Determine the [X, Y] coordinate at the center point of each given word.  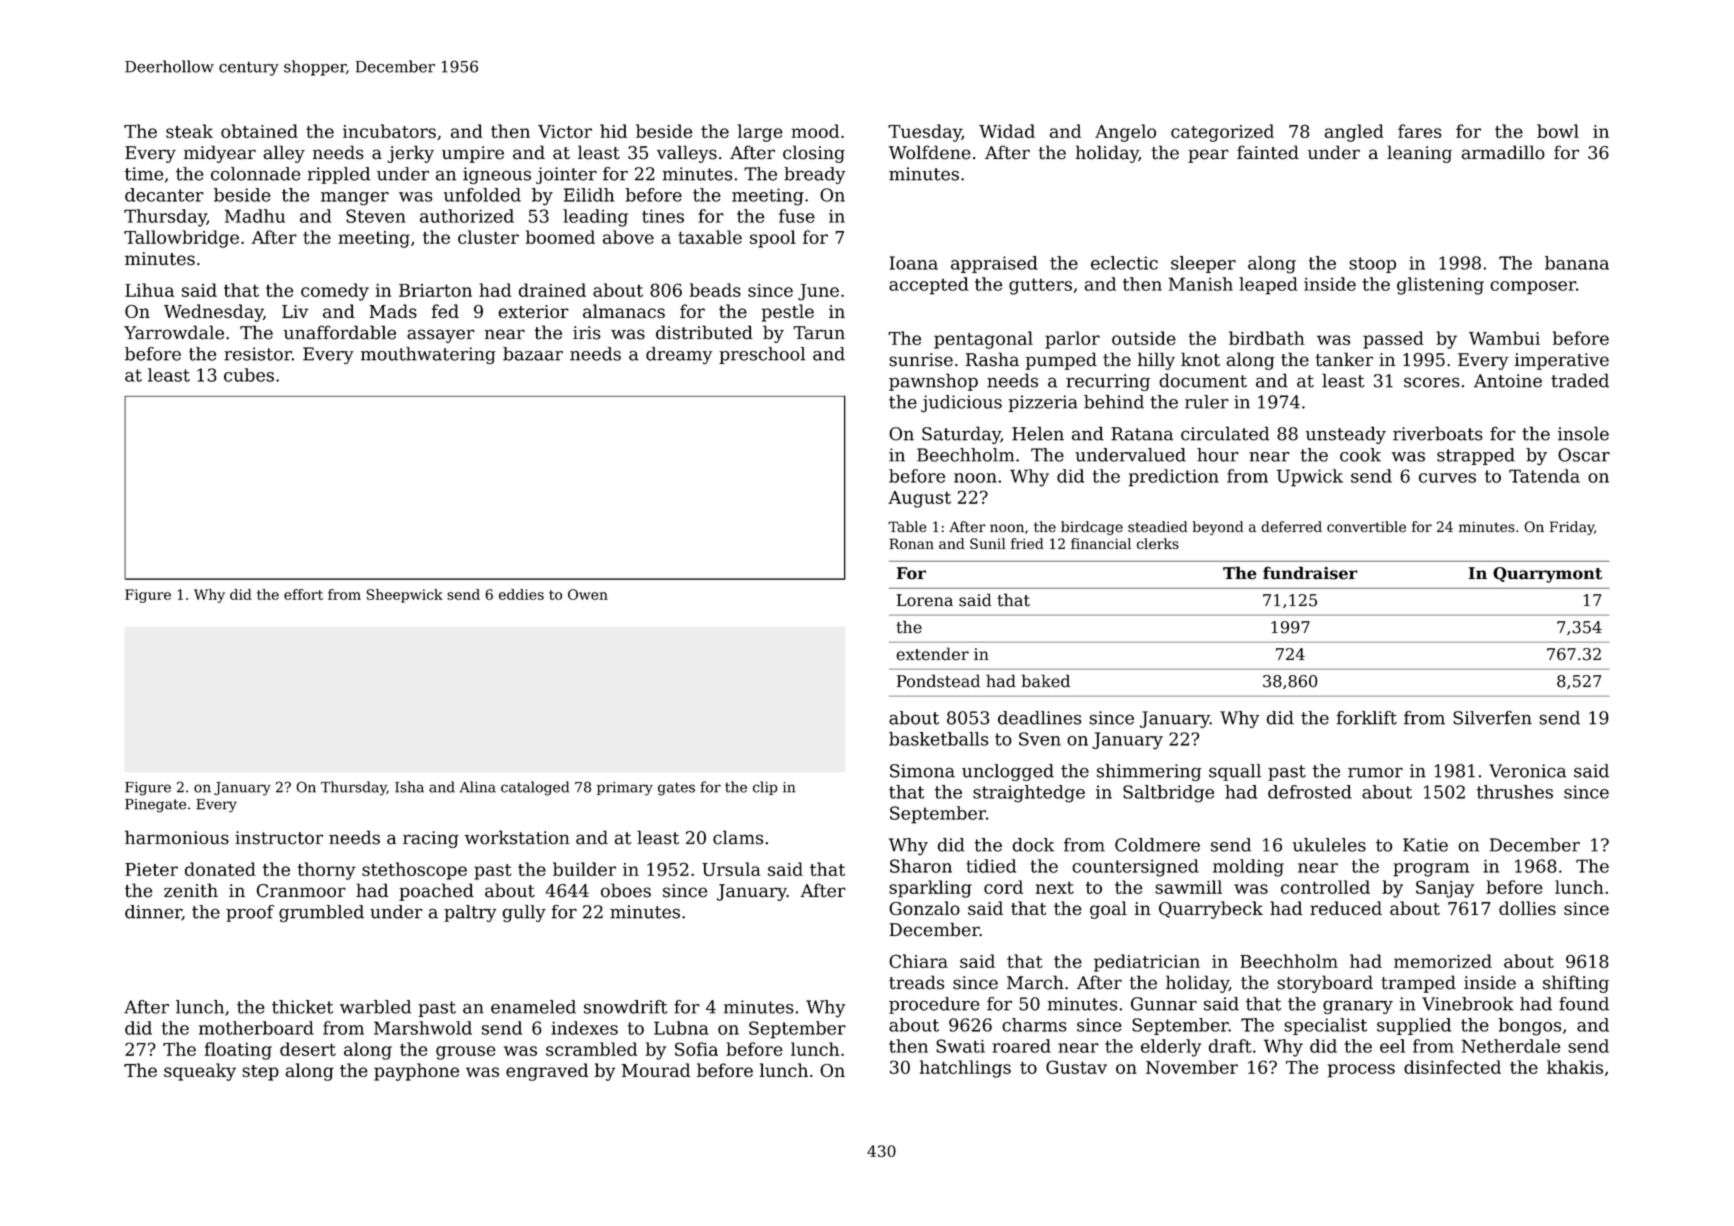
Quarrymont [1547, 575]
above [628, 237]
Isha [409, 787]
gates [676, 789]
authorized [467, 216]
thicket [302, 1007]
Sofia [696, 1049]
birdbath [1267, 338]
